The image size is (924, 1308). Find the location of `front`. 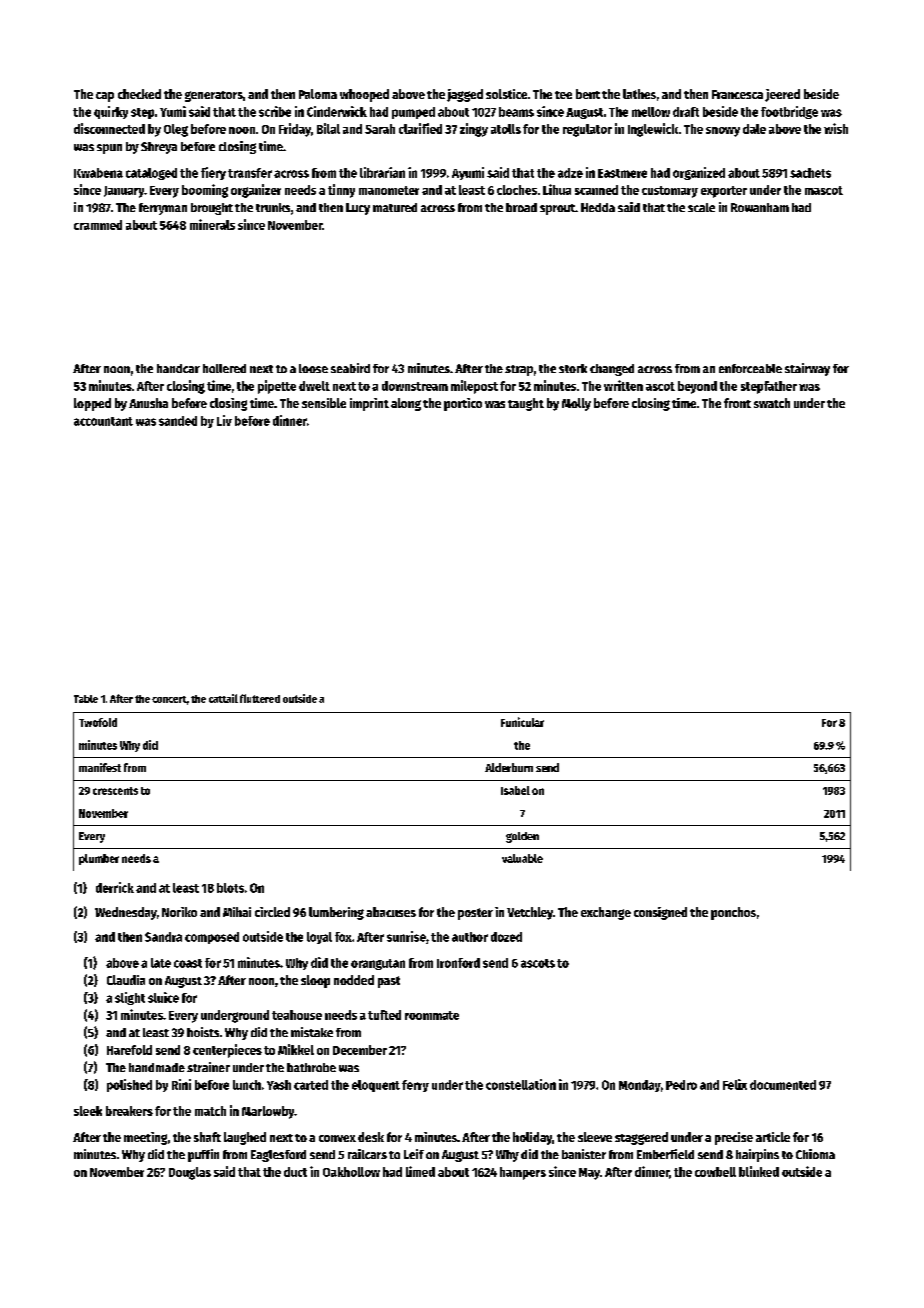

front is located at coordinates (737, 403).
